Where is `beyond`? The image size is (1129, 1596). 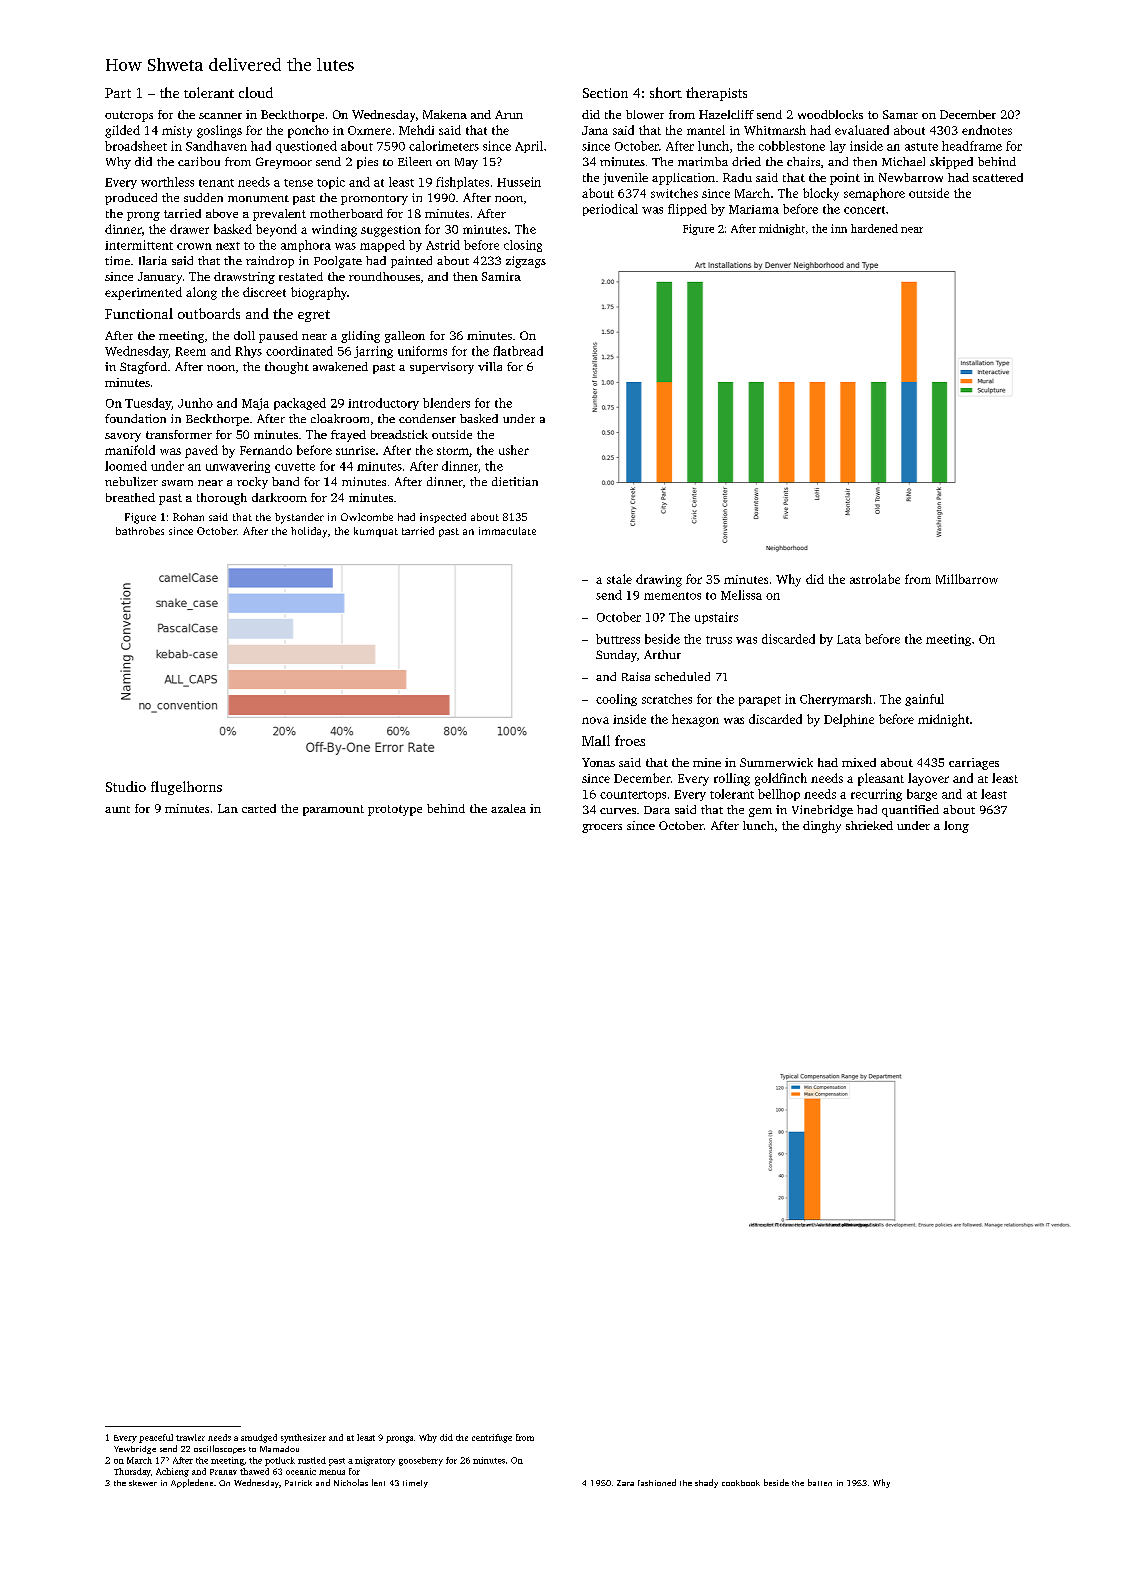 beyond is located at coordinates (276, 230).
